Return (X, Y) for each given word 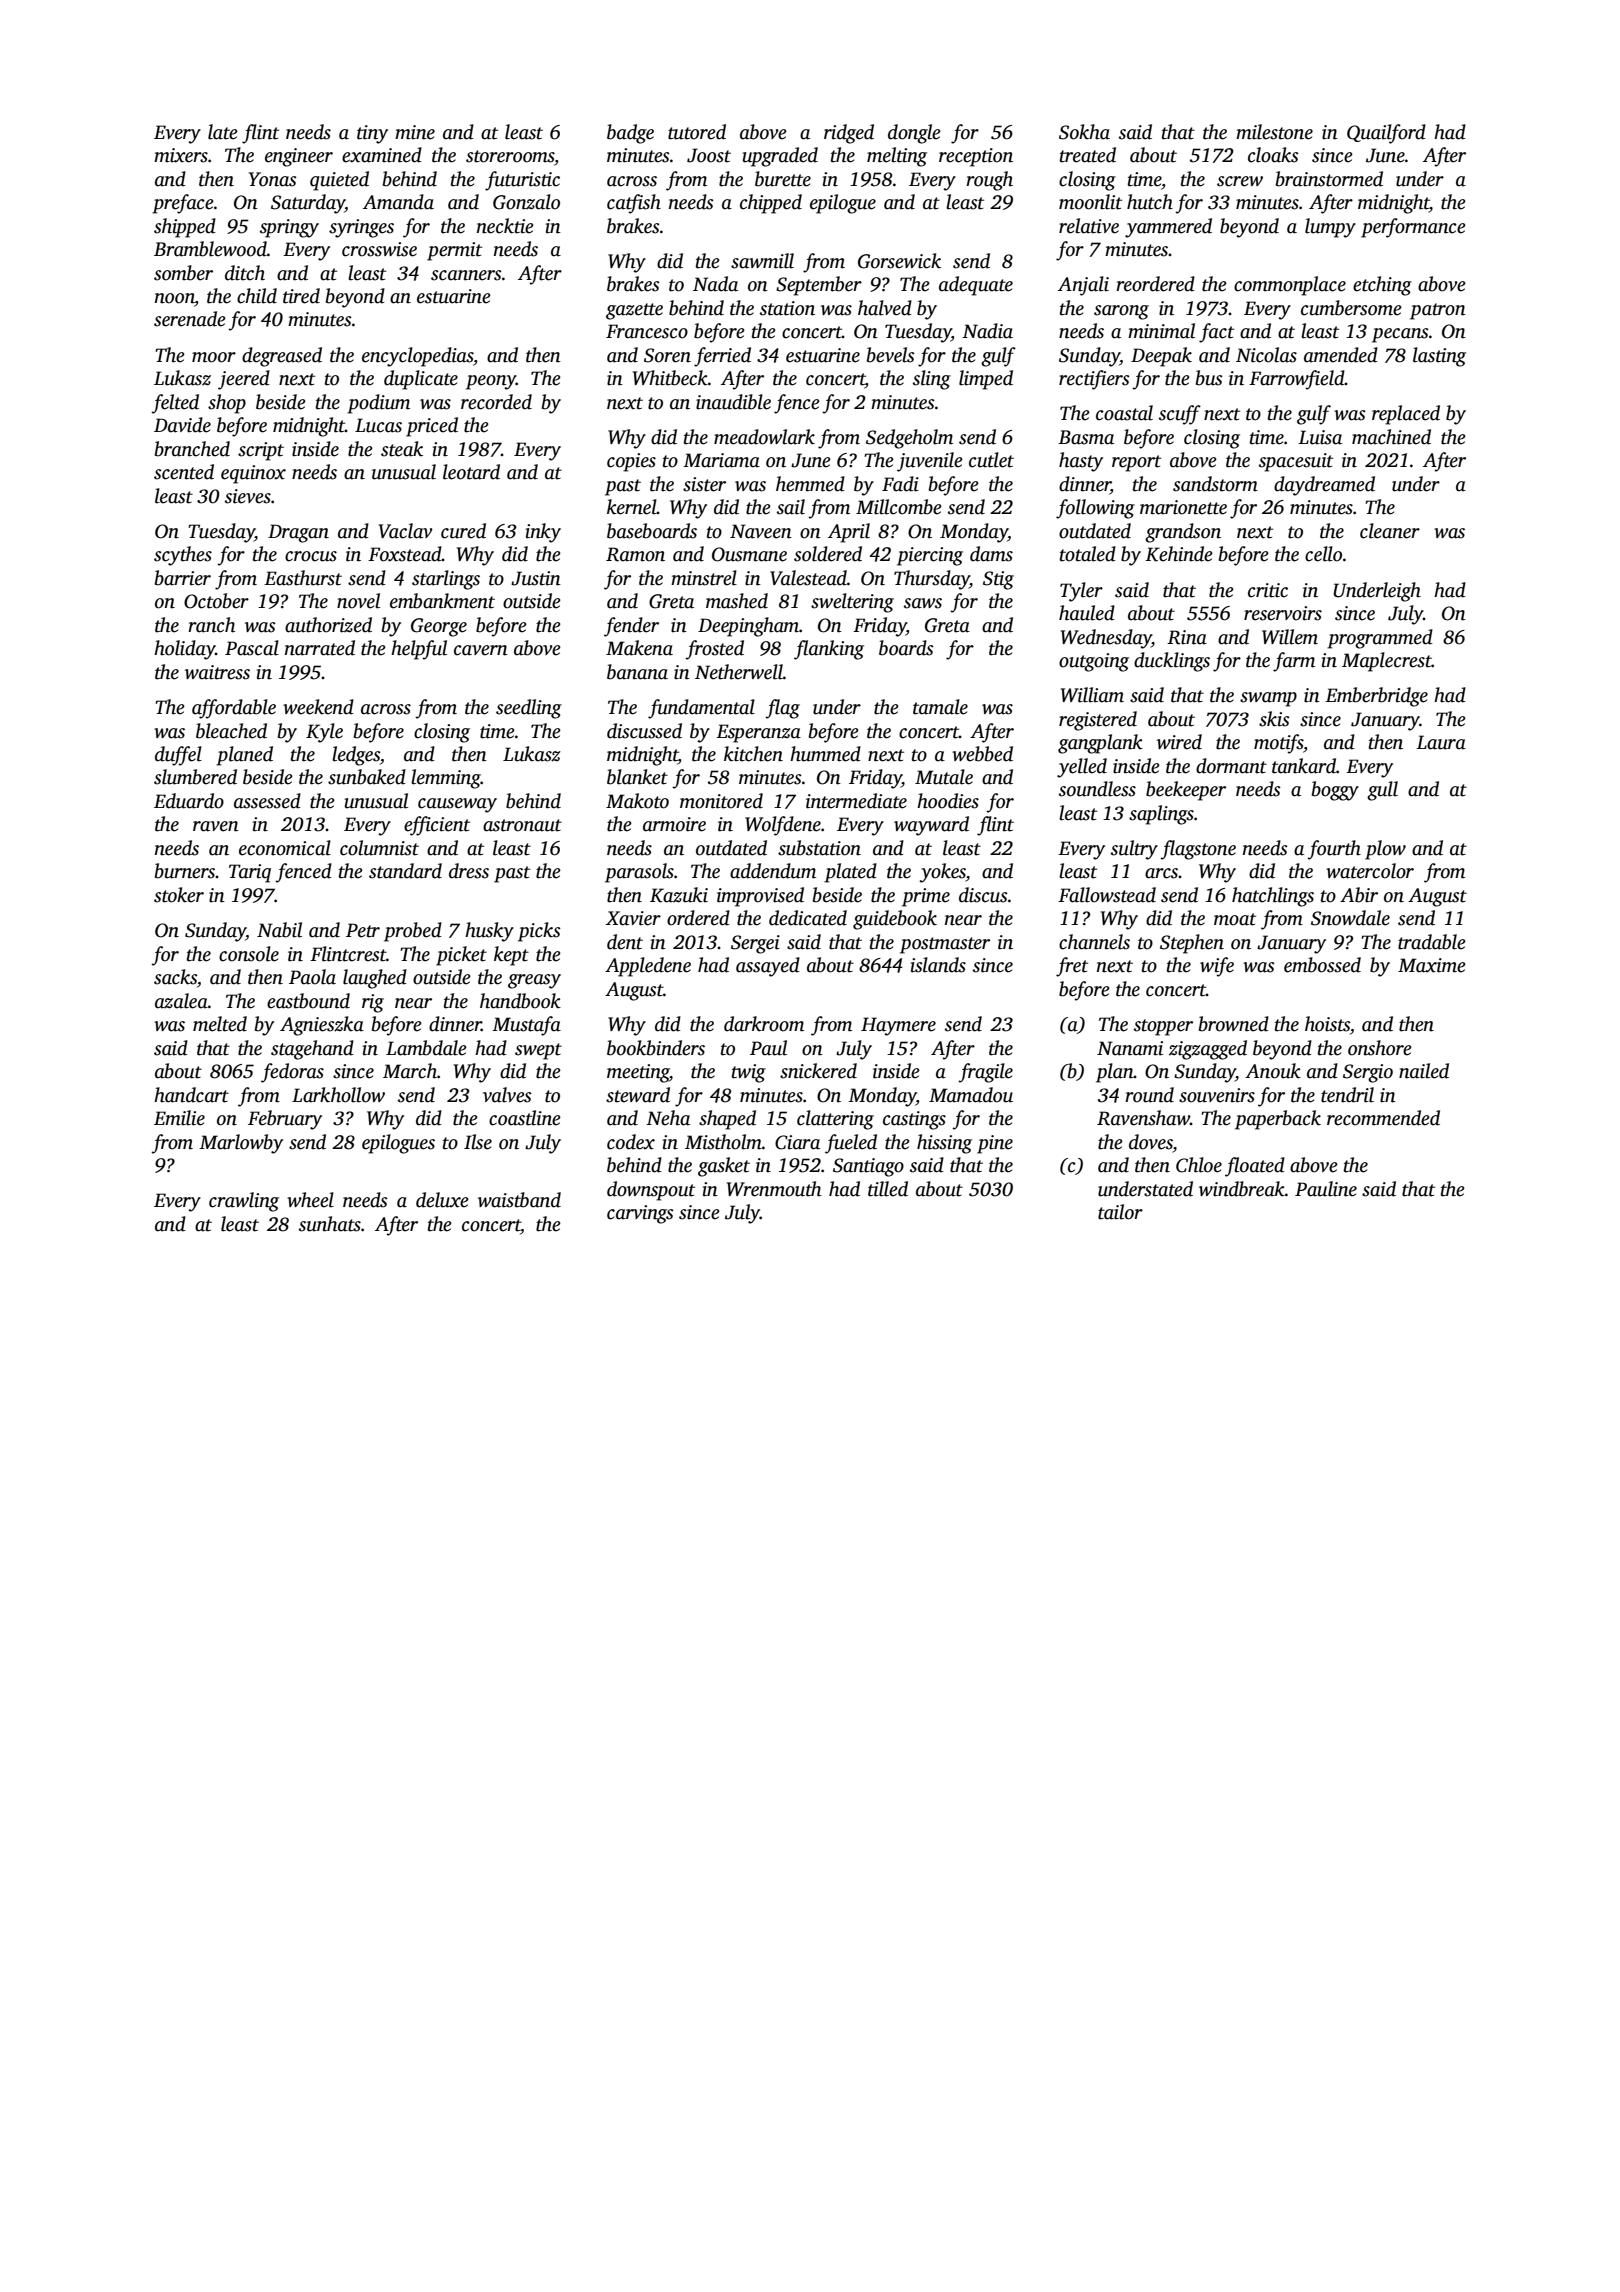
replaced (1406, 415)
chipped (771, 204)
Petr (363, 930)
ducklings (1172, 662)
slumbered (195, 777)
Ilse (478, 1142)
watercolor (1370, 871)
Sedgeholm (909, 439)
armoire (674, 824)
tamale (940, 707)
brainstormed (1329, 179)
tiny (372, 134)
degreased (282, 357)
